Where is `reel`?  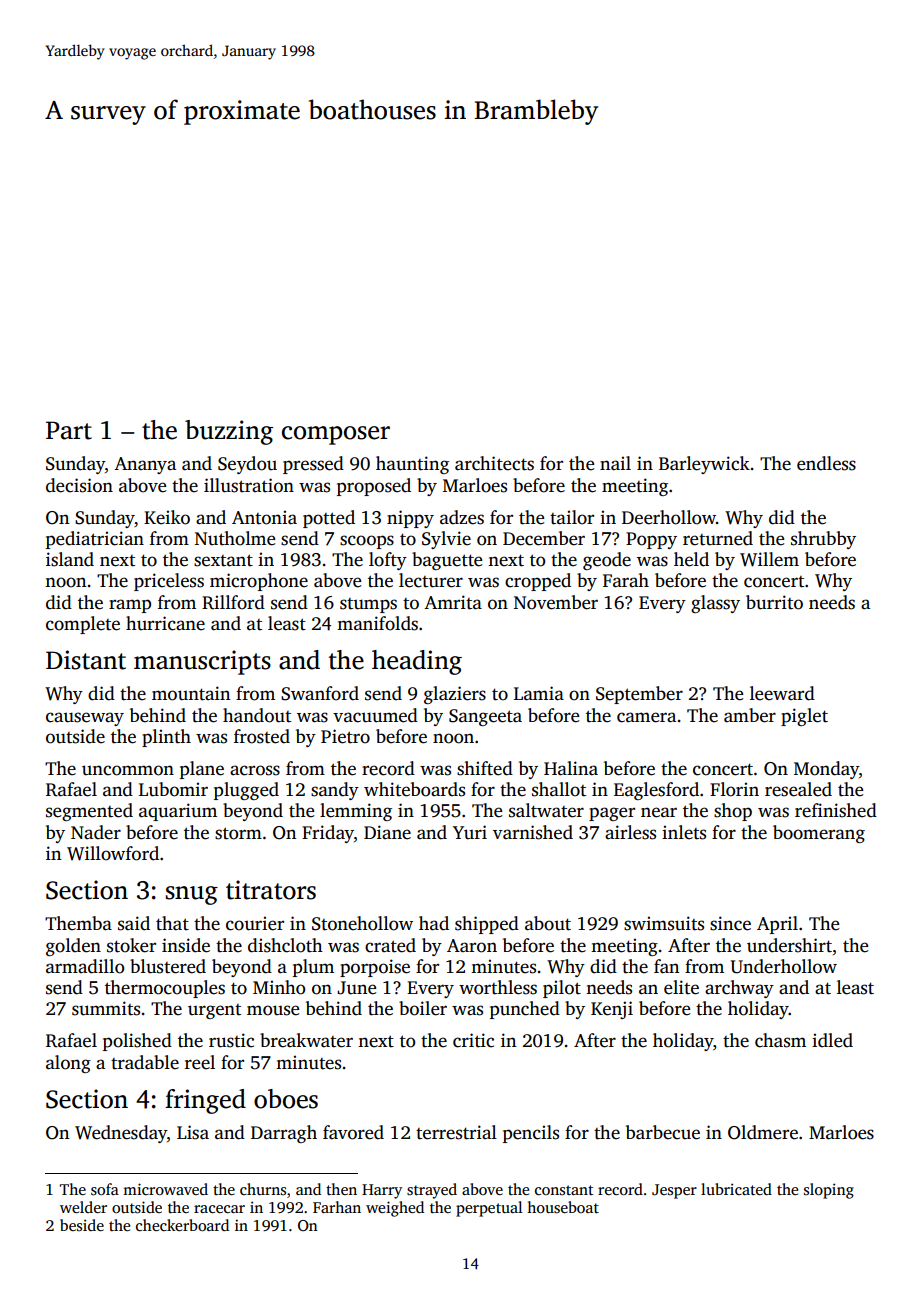 reel is located at coordinates (200, 1062).
